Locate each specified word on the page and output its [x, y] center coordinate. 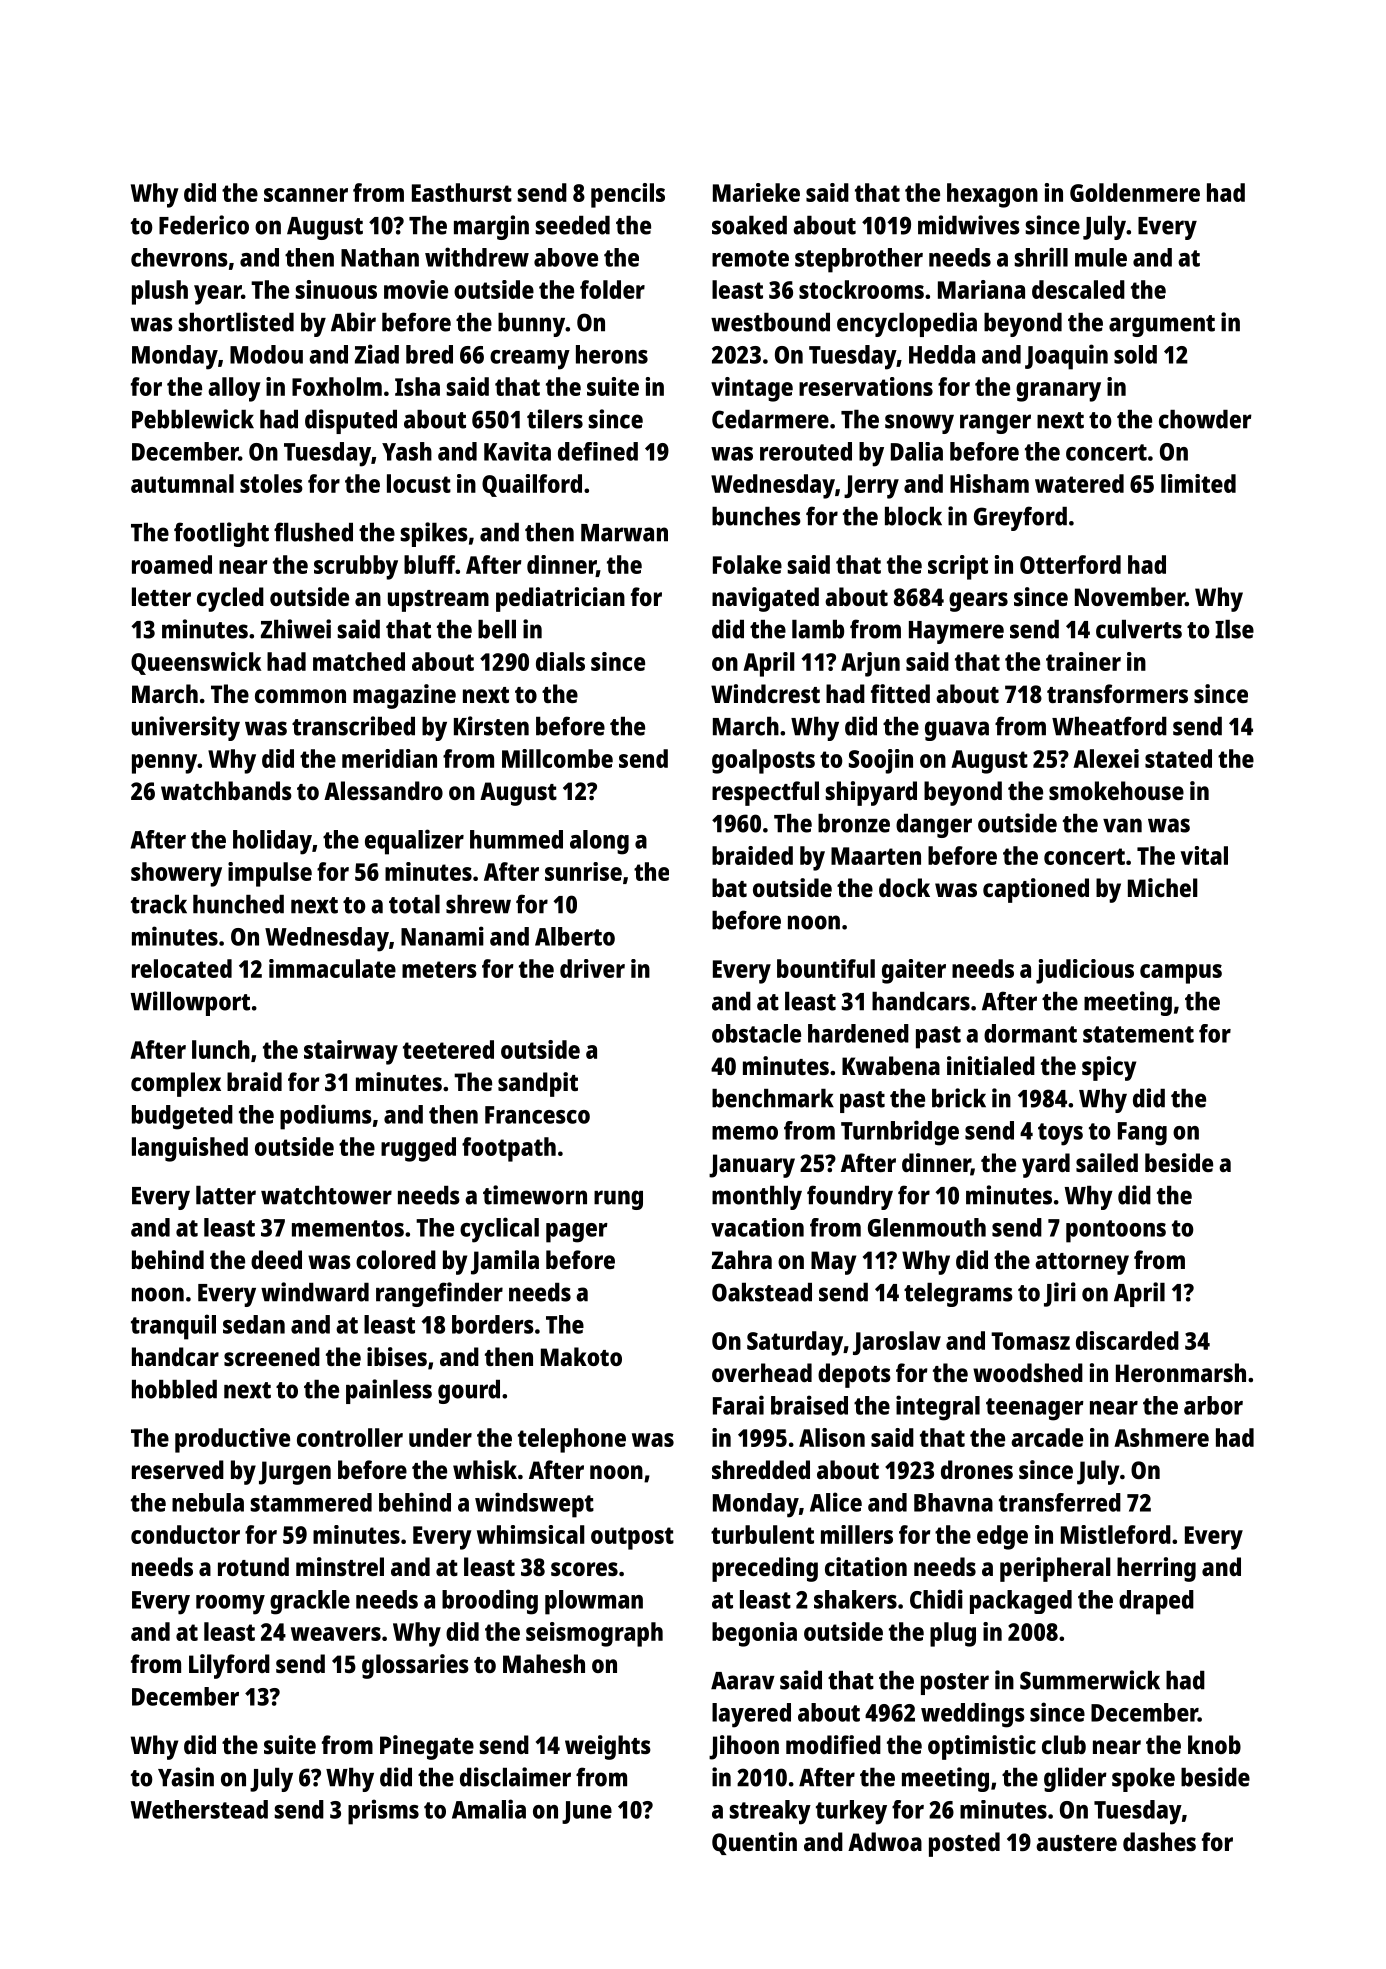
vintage [752, 389]
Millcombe [557, 758]
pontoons [1116, 1231]
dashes [1159, 1841]
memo [745, 1133]
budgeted [182, 1117]
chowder [1205, 419]
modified [833, 1744]
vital [1204, 855]
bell [497, 629]
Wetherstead [199, 1809]
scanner [306, 195]
